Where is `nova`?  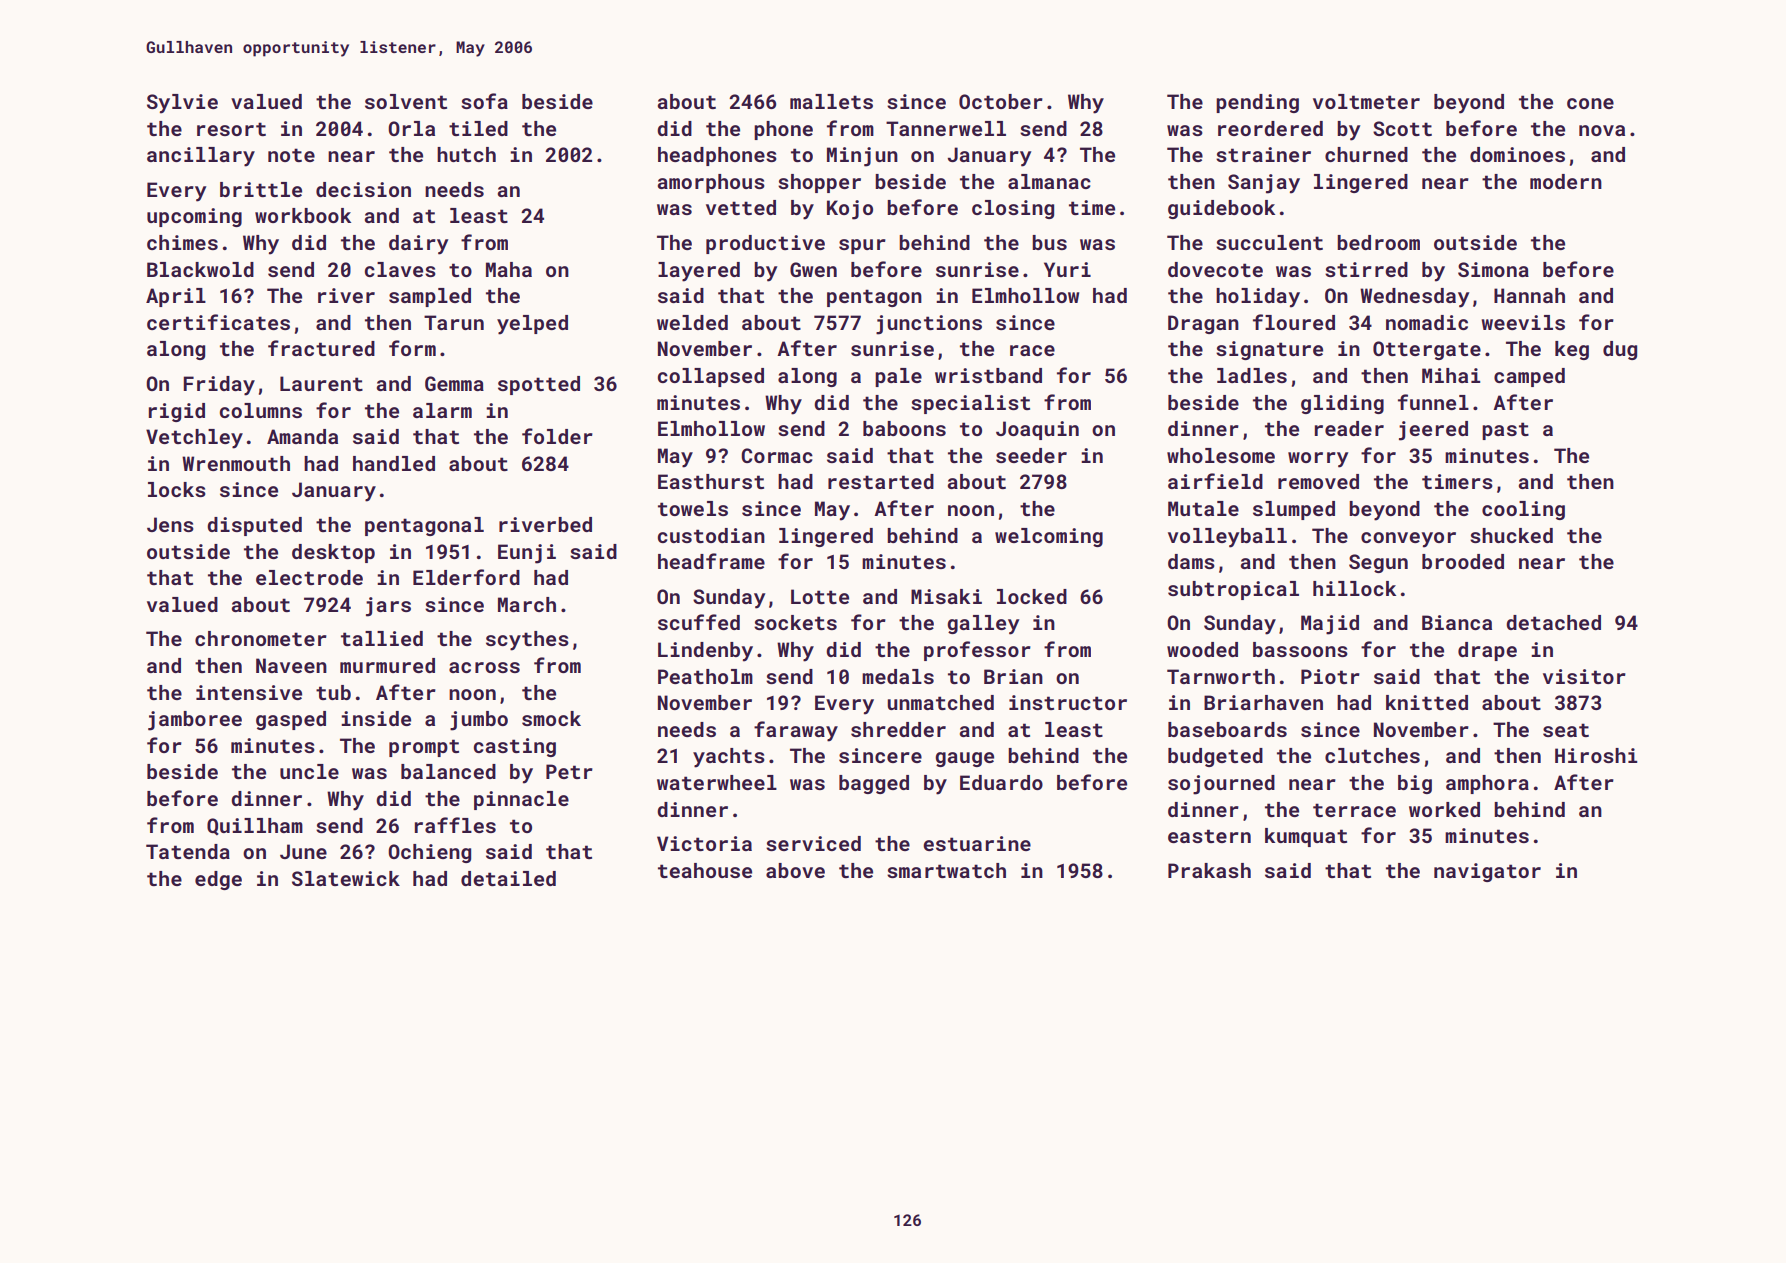 nova is located at coordinates (1602, 130).
